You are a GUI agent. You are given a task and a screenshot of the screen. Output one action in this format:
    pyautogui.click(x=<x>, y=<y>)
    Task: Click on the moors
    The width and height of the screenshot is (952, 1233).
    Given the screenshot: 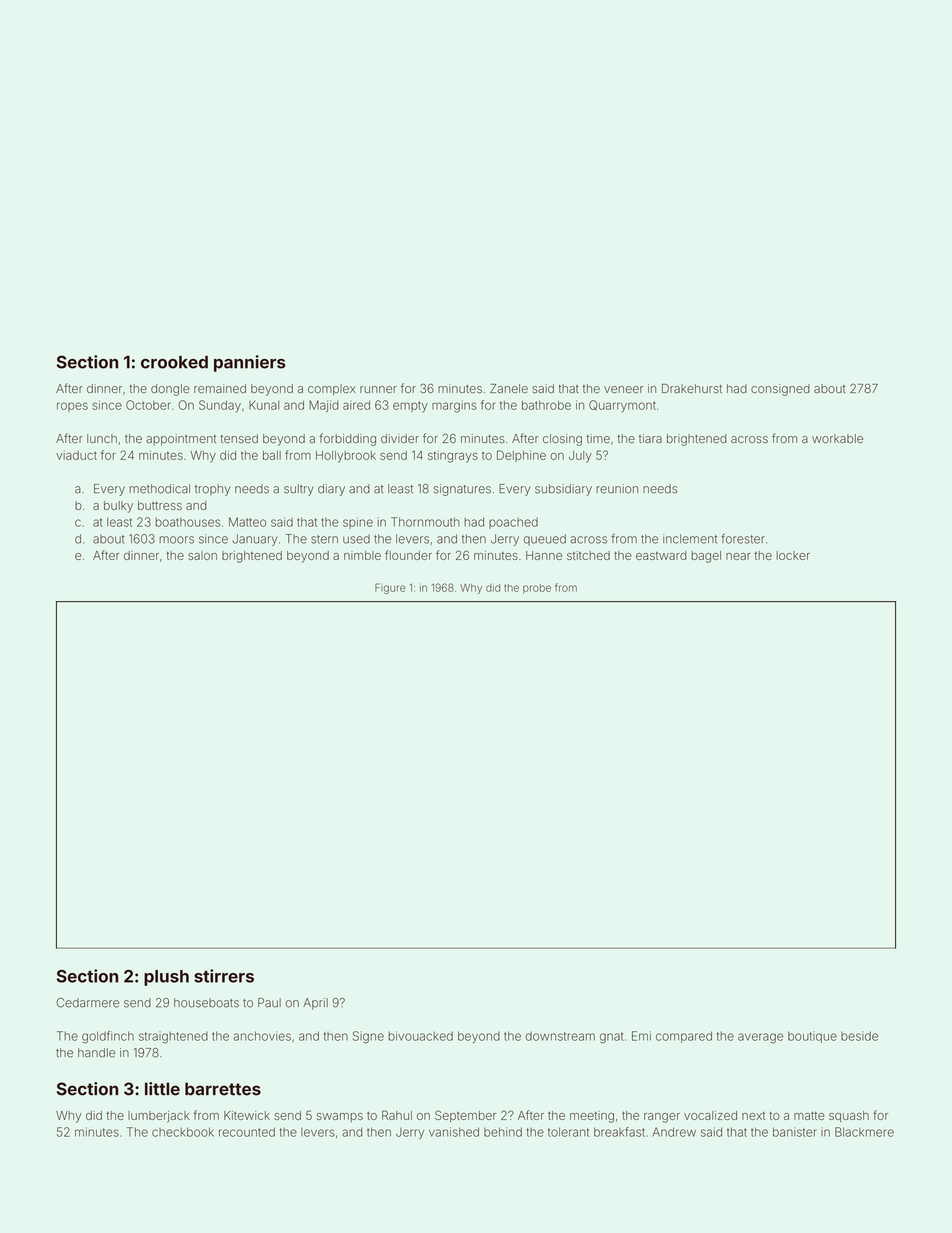 What is the action you would take?
    pyautogui.click(x=177, y=540)
